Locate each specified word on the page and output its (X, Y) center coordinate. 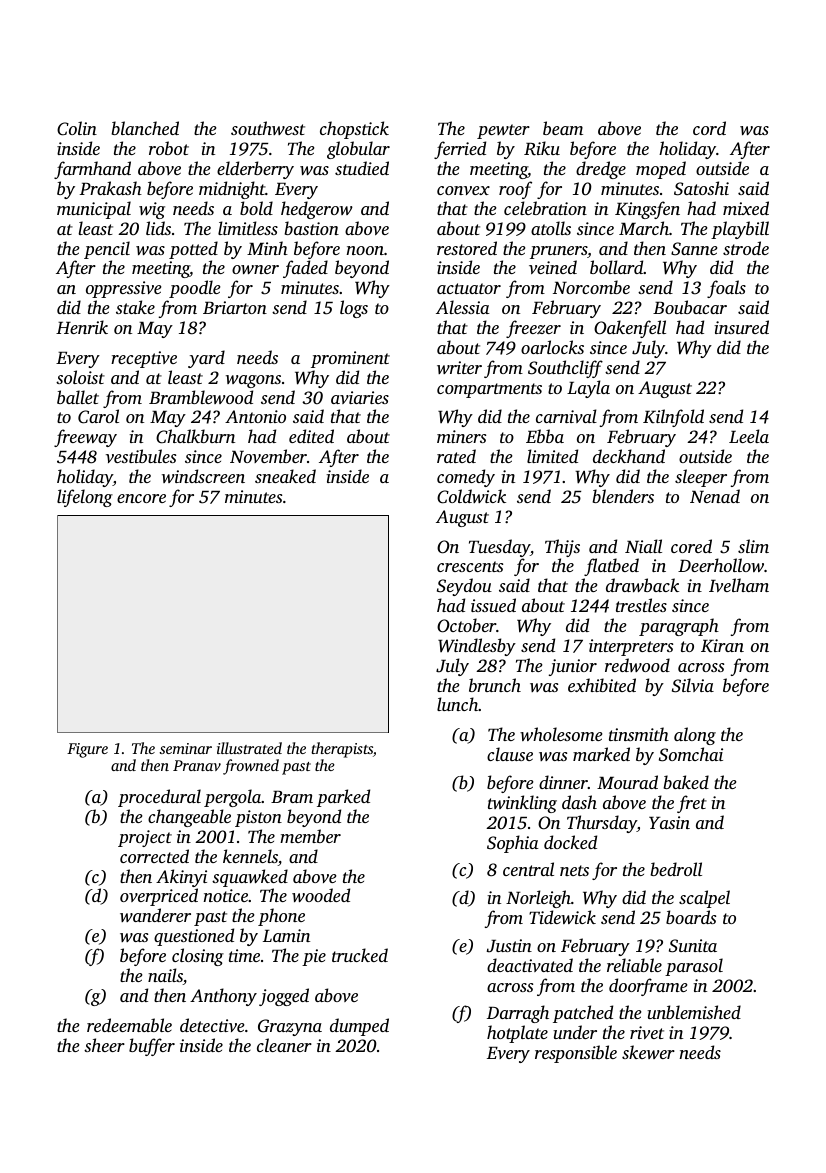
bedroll (676, 869)
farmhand (92, 170)
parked (343, 798)
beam (563, 128)
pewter (503, 131)
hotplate (517, 1034)
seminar (185, 748)
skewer (648, 1052)
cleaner (284, 1045)
